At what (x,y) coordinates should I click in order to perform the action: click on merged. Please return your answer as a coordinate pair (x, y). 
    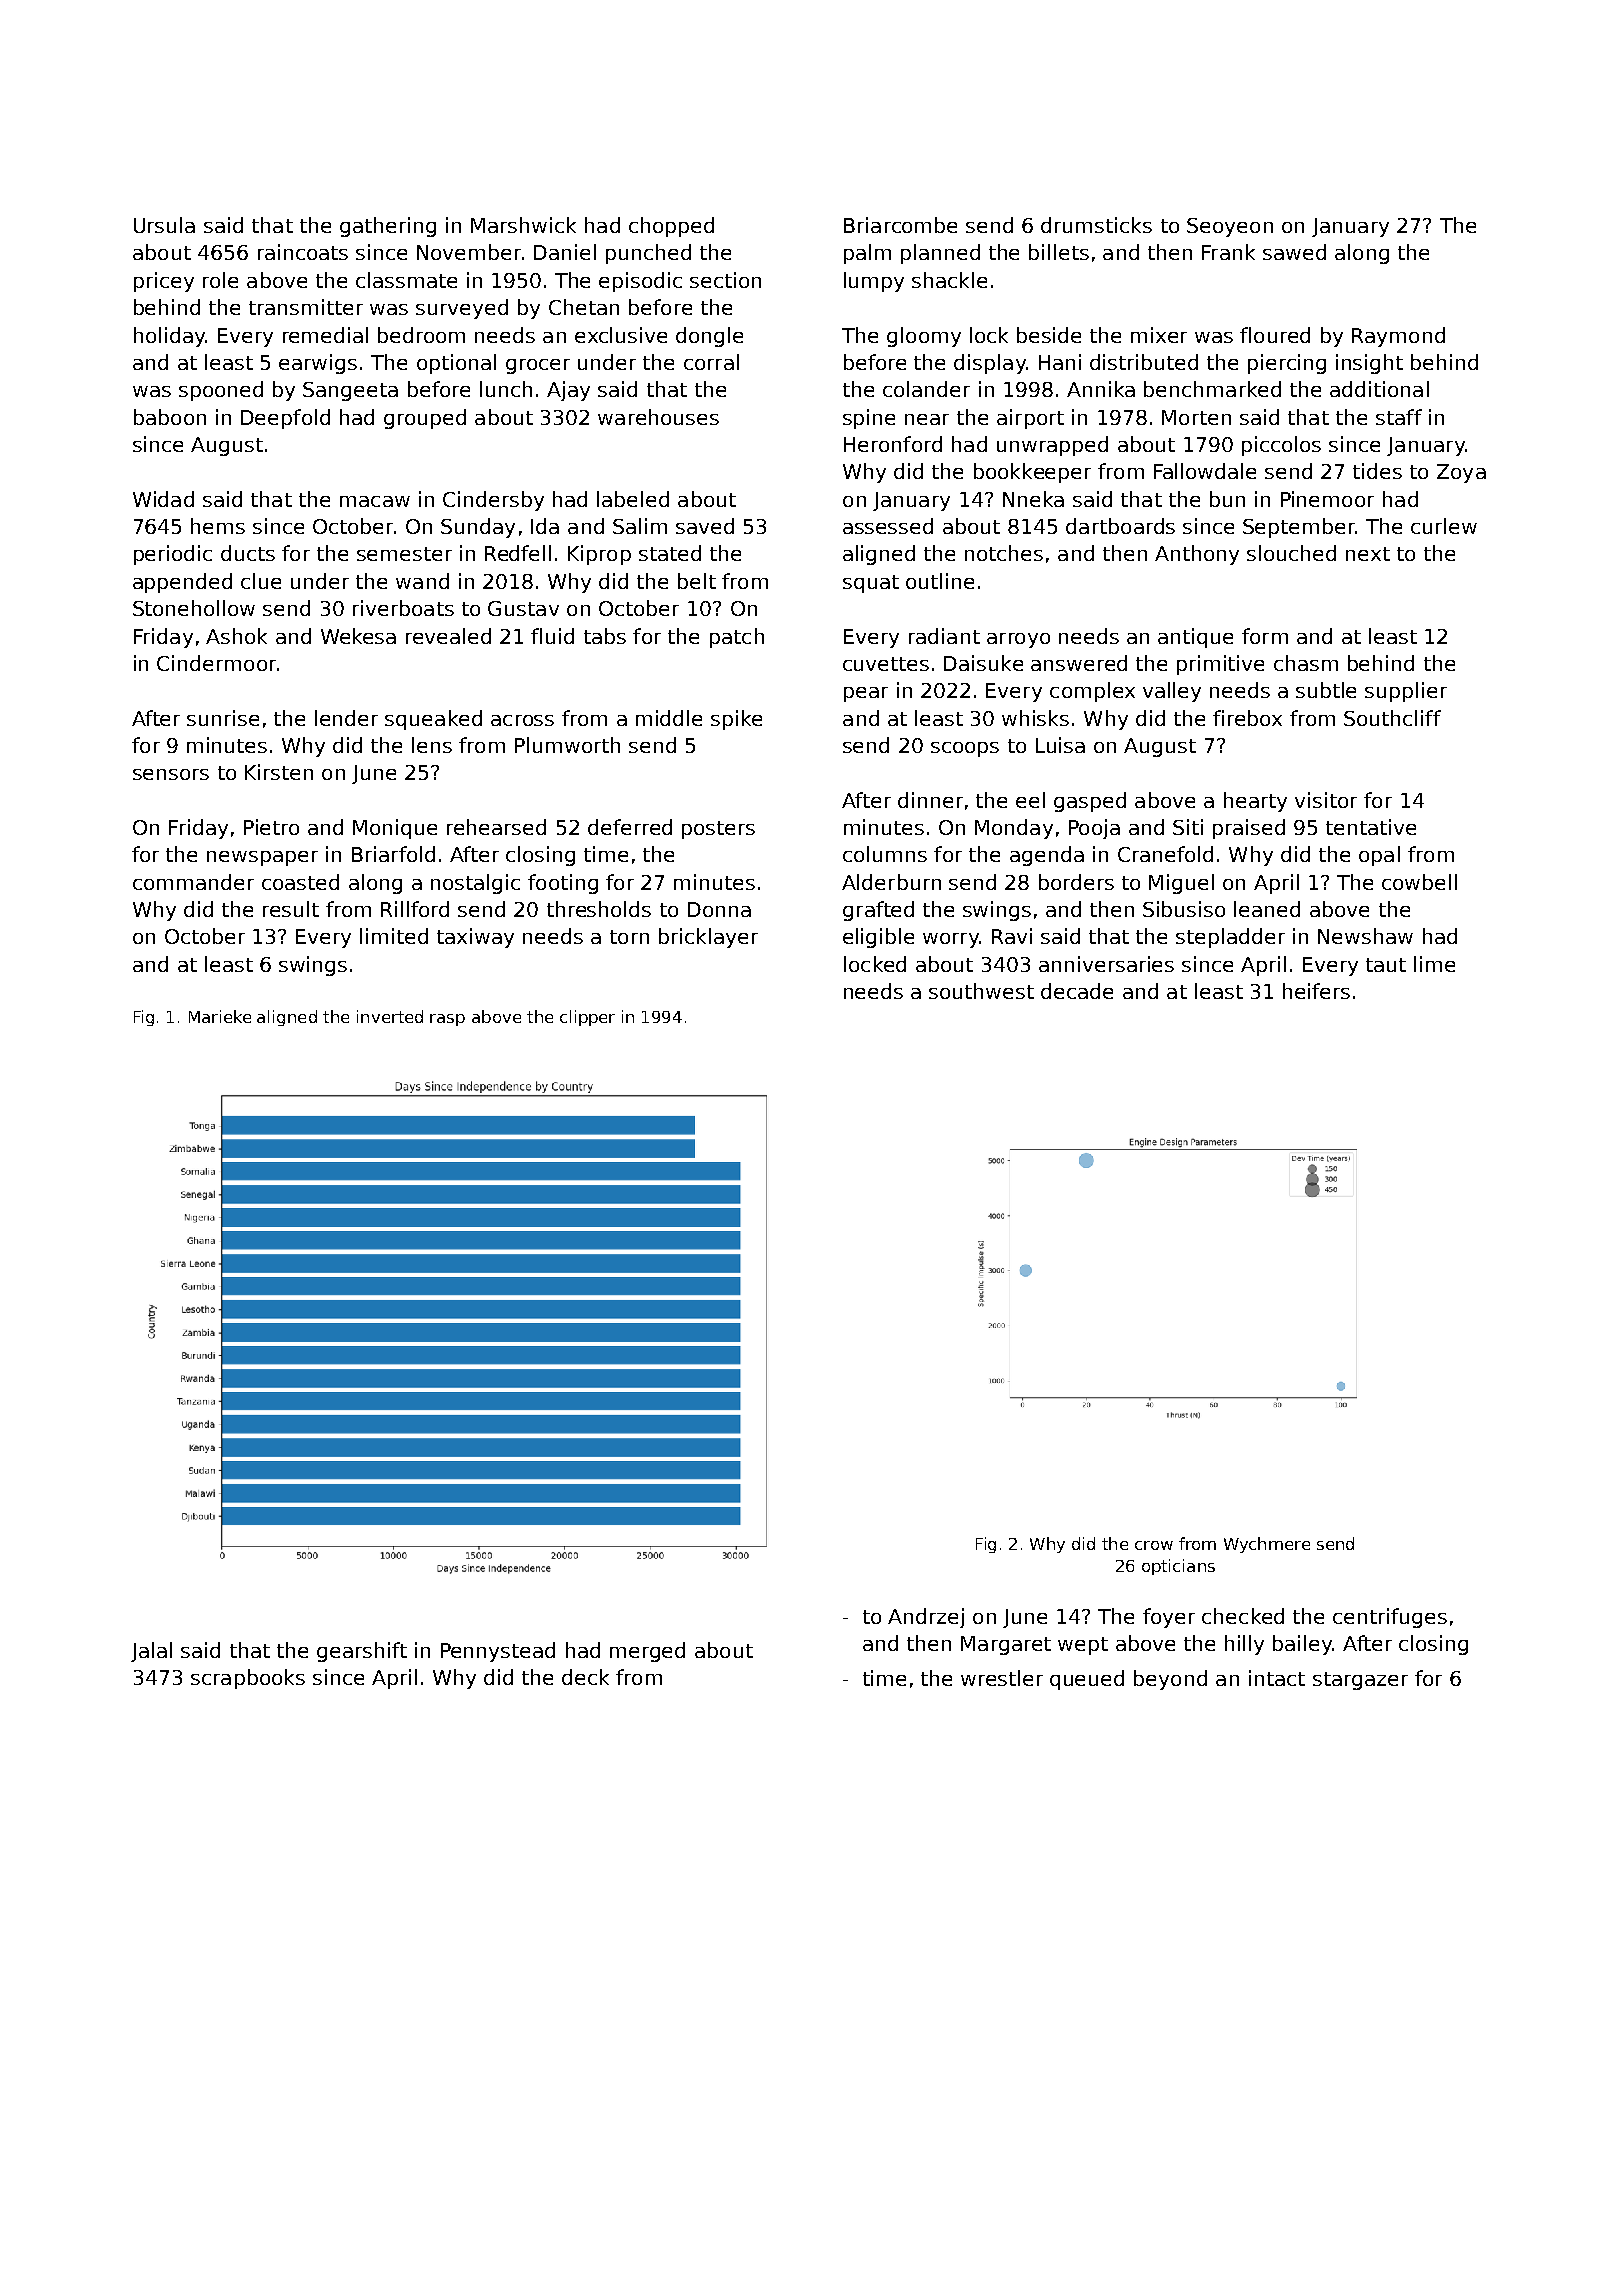
    Looking at the image, I should click on (647, 1652).
